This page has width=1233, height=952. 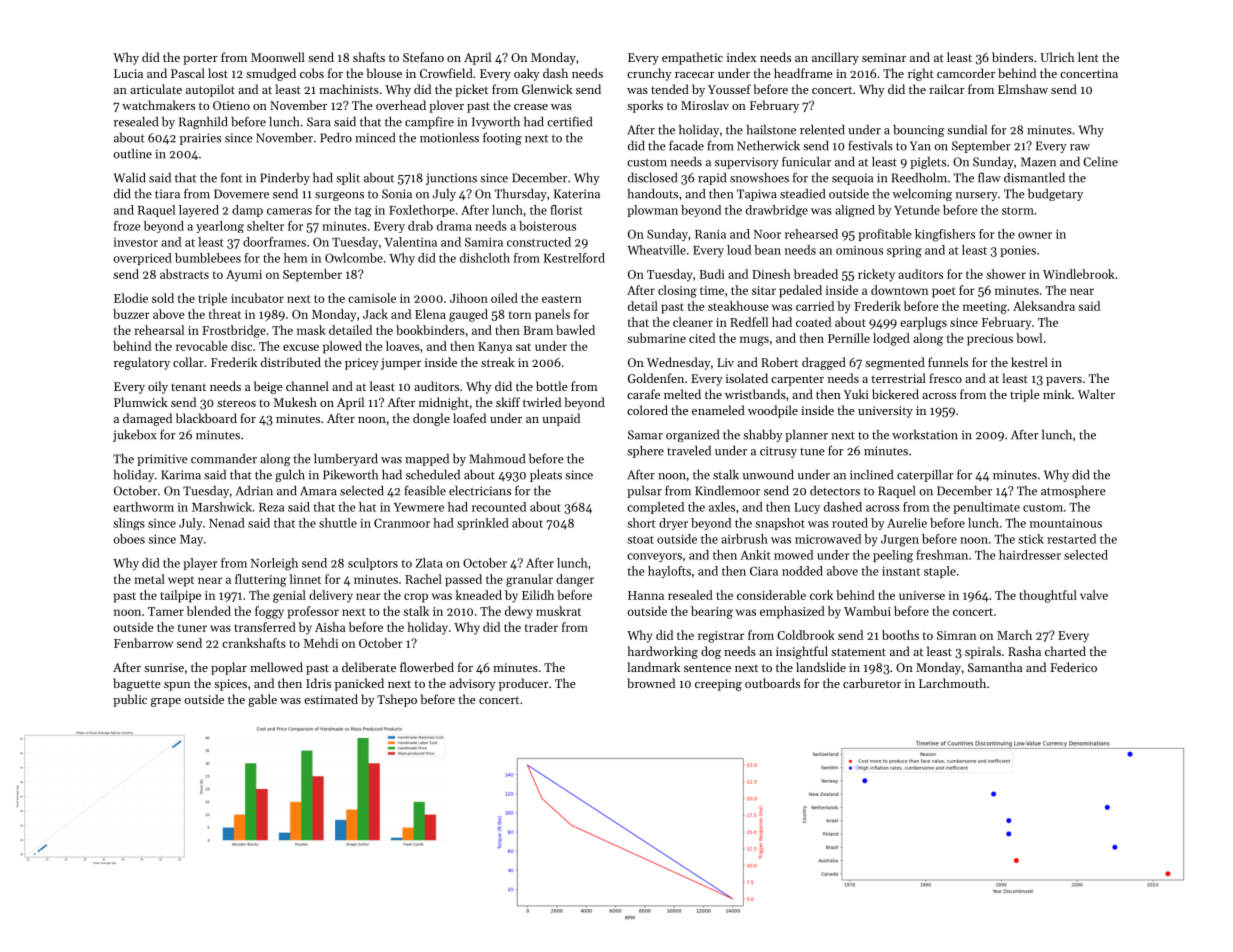 I want to click on hardworking, so click(x=662, y=652).
